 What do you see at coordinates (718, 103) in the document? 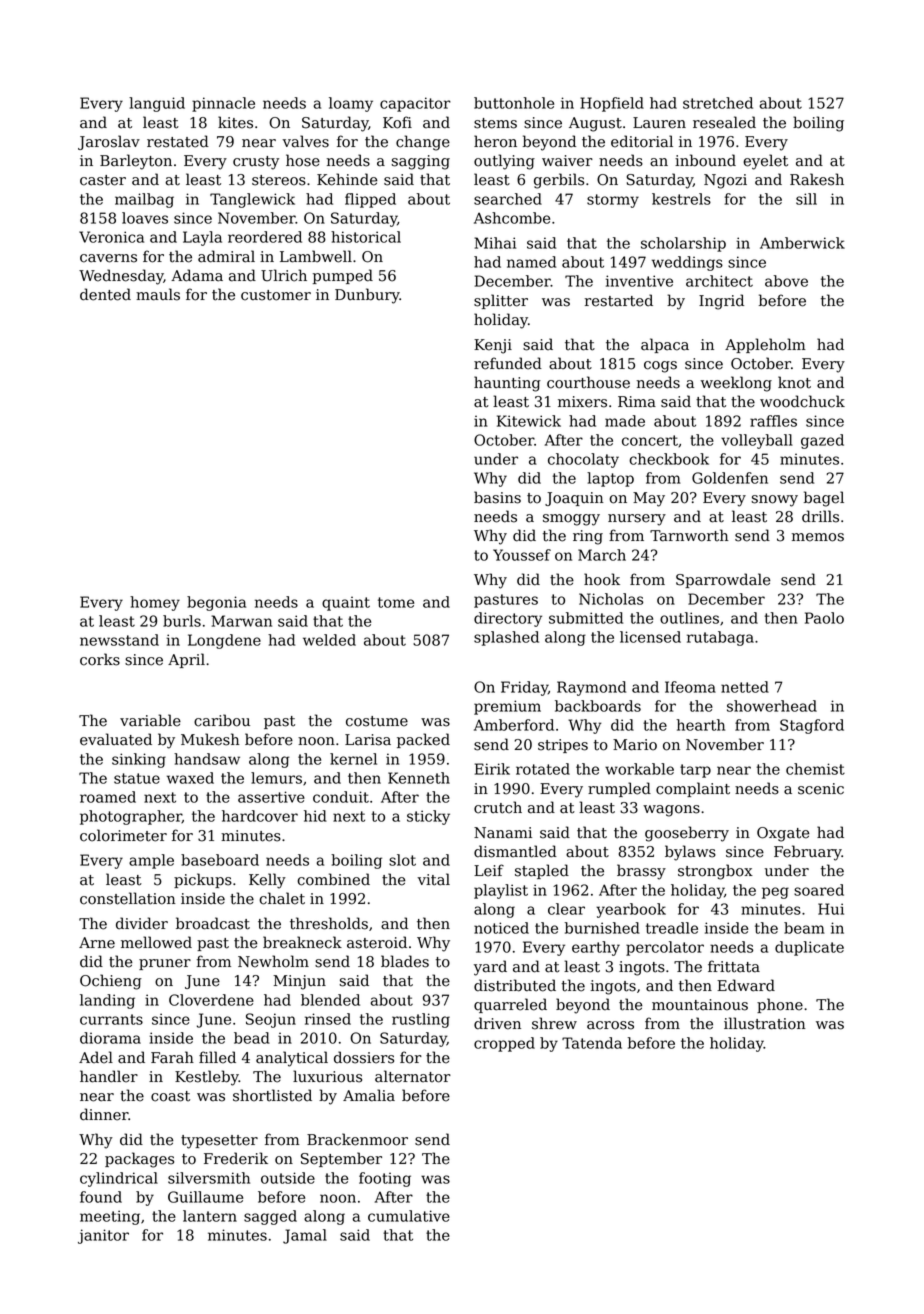
I see `stretched` at bounding box center [718, 103].
